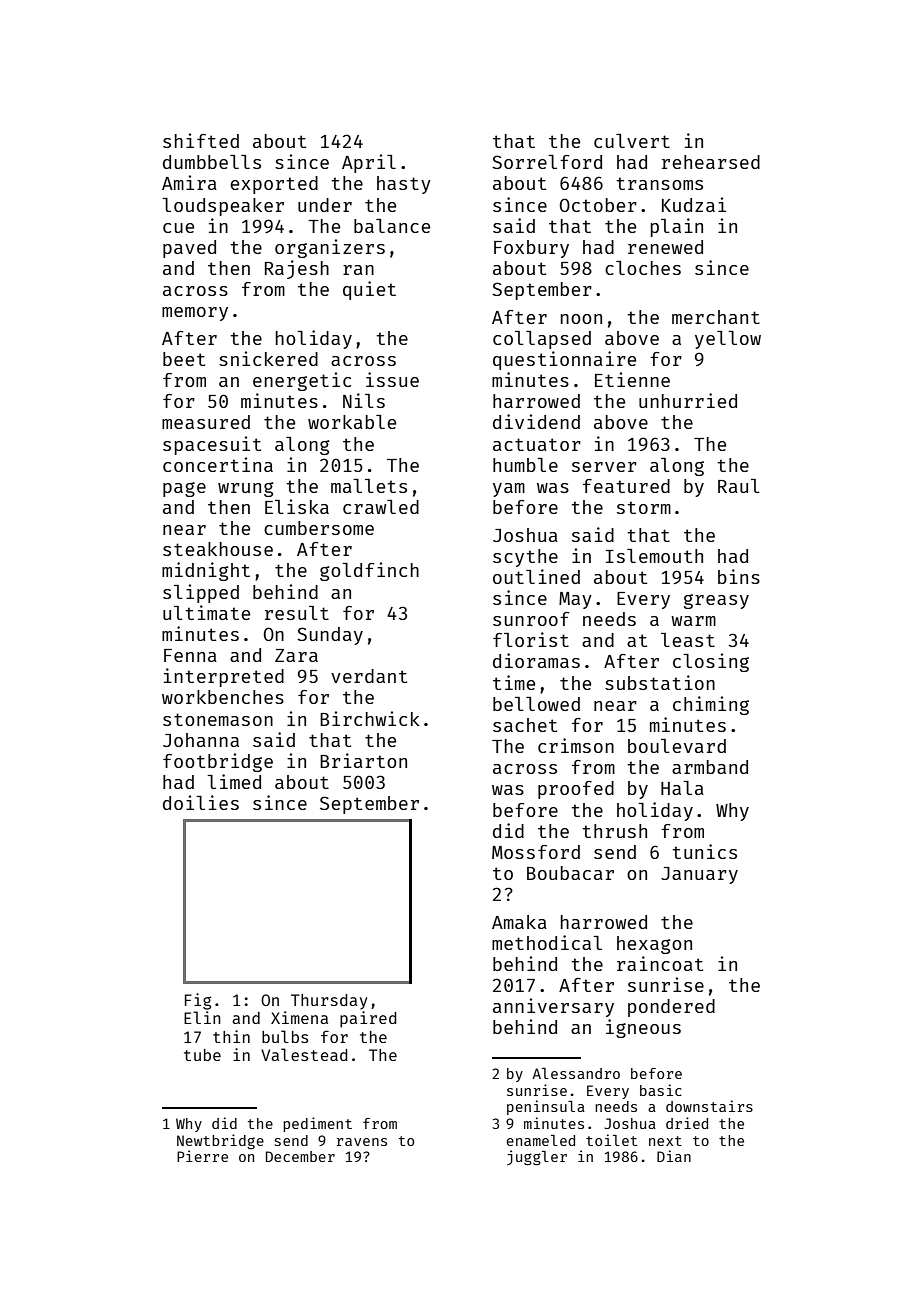 This document has width=924, height=1311. I want to click on cue, so click(178, 228).
